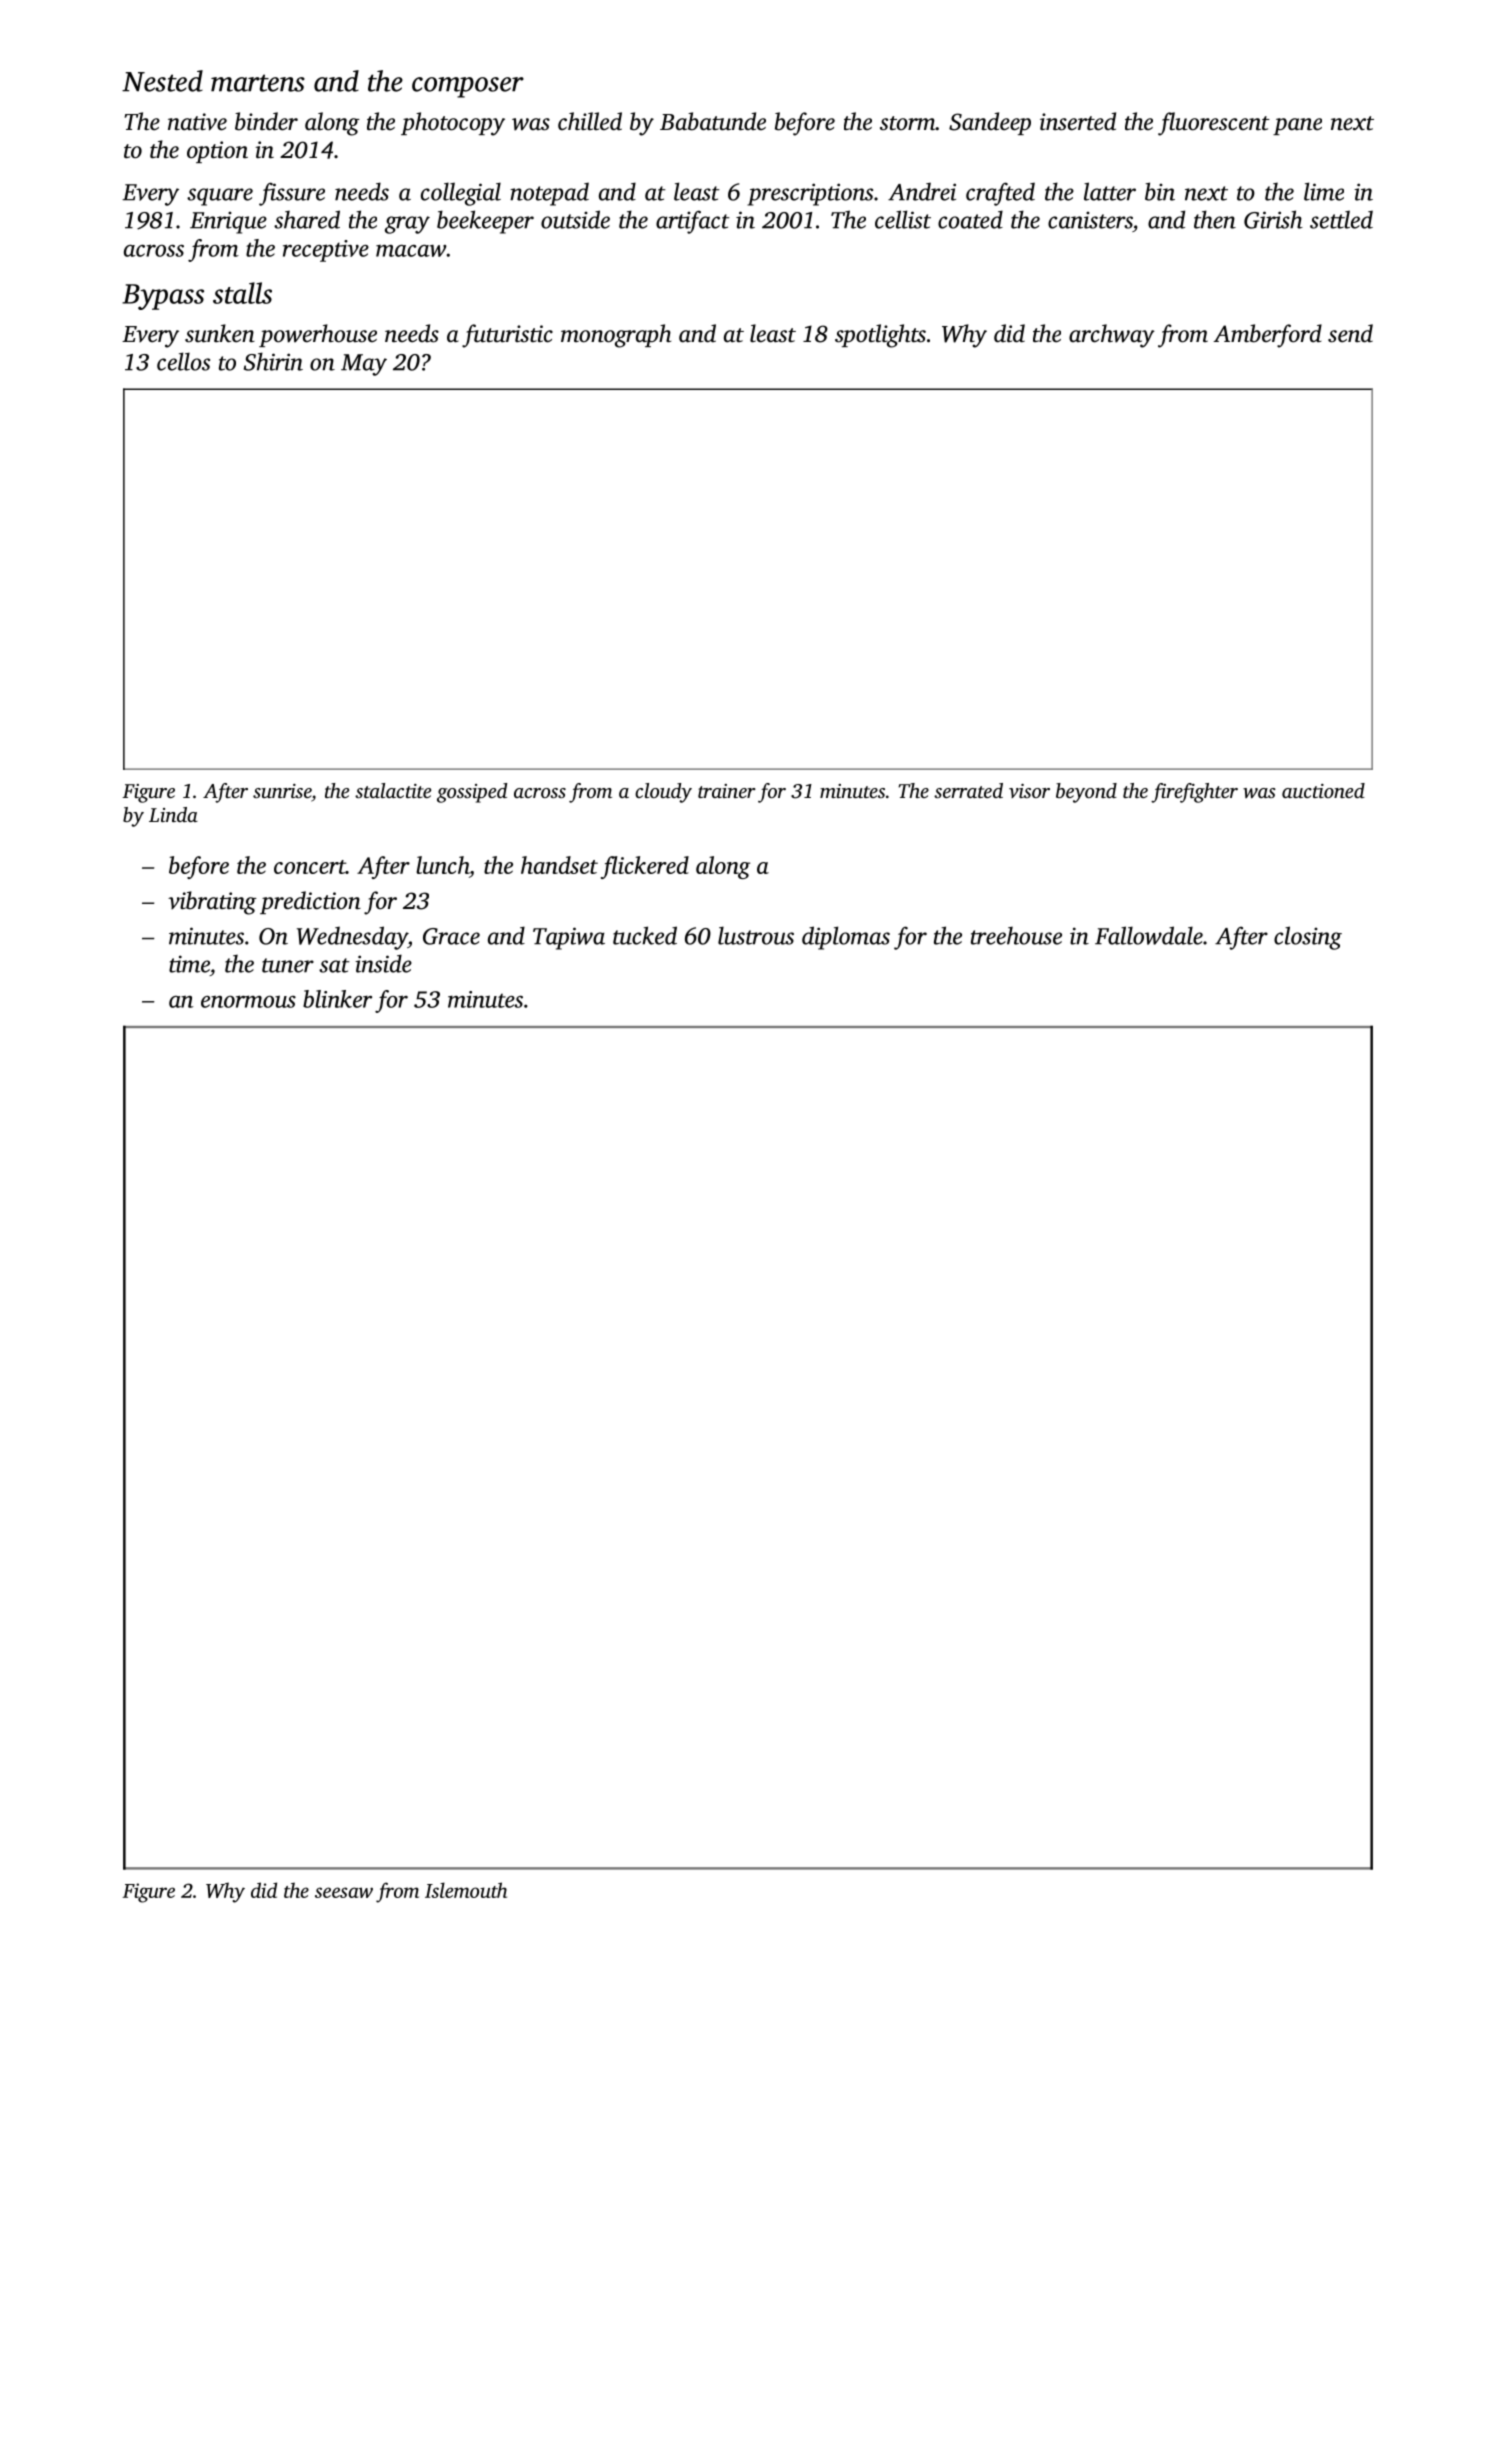 The width and height of the screenshot is (1496, 2464). I want to click on seesaw, so click(344, 1892).
